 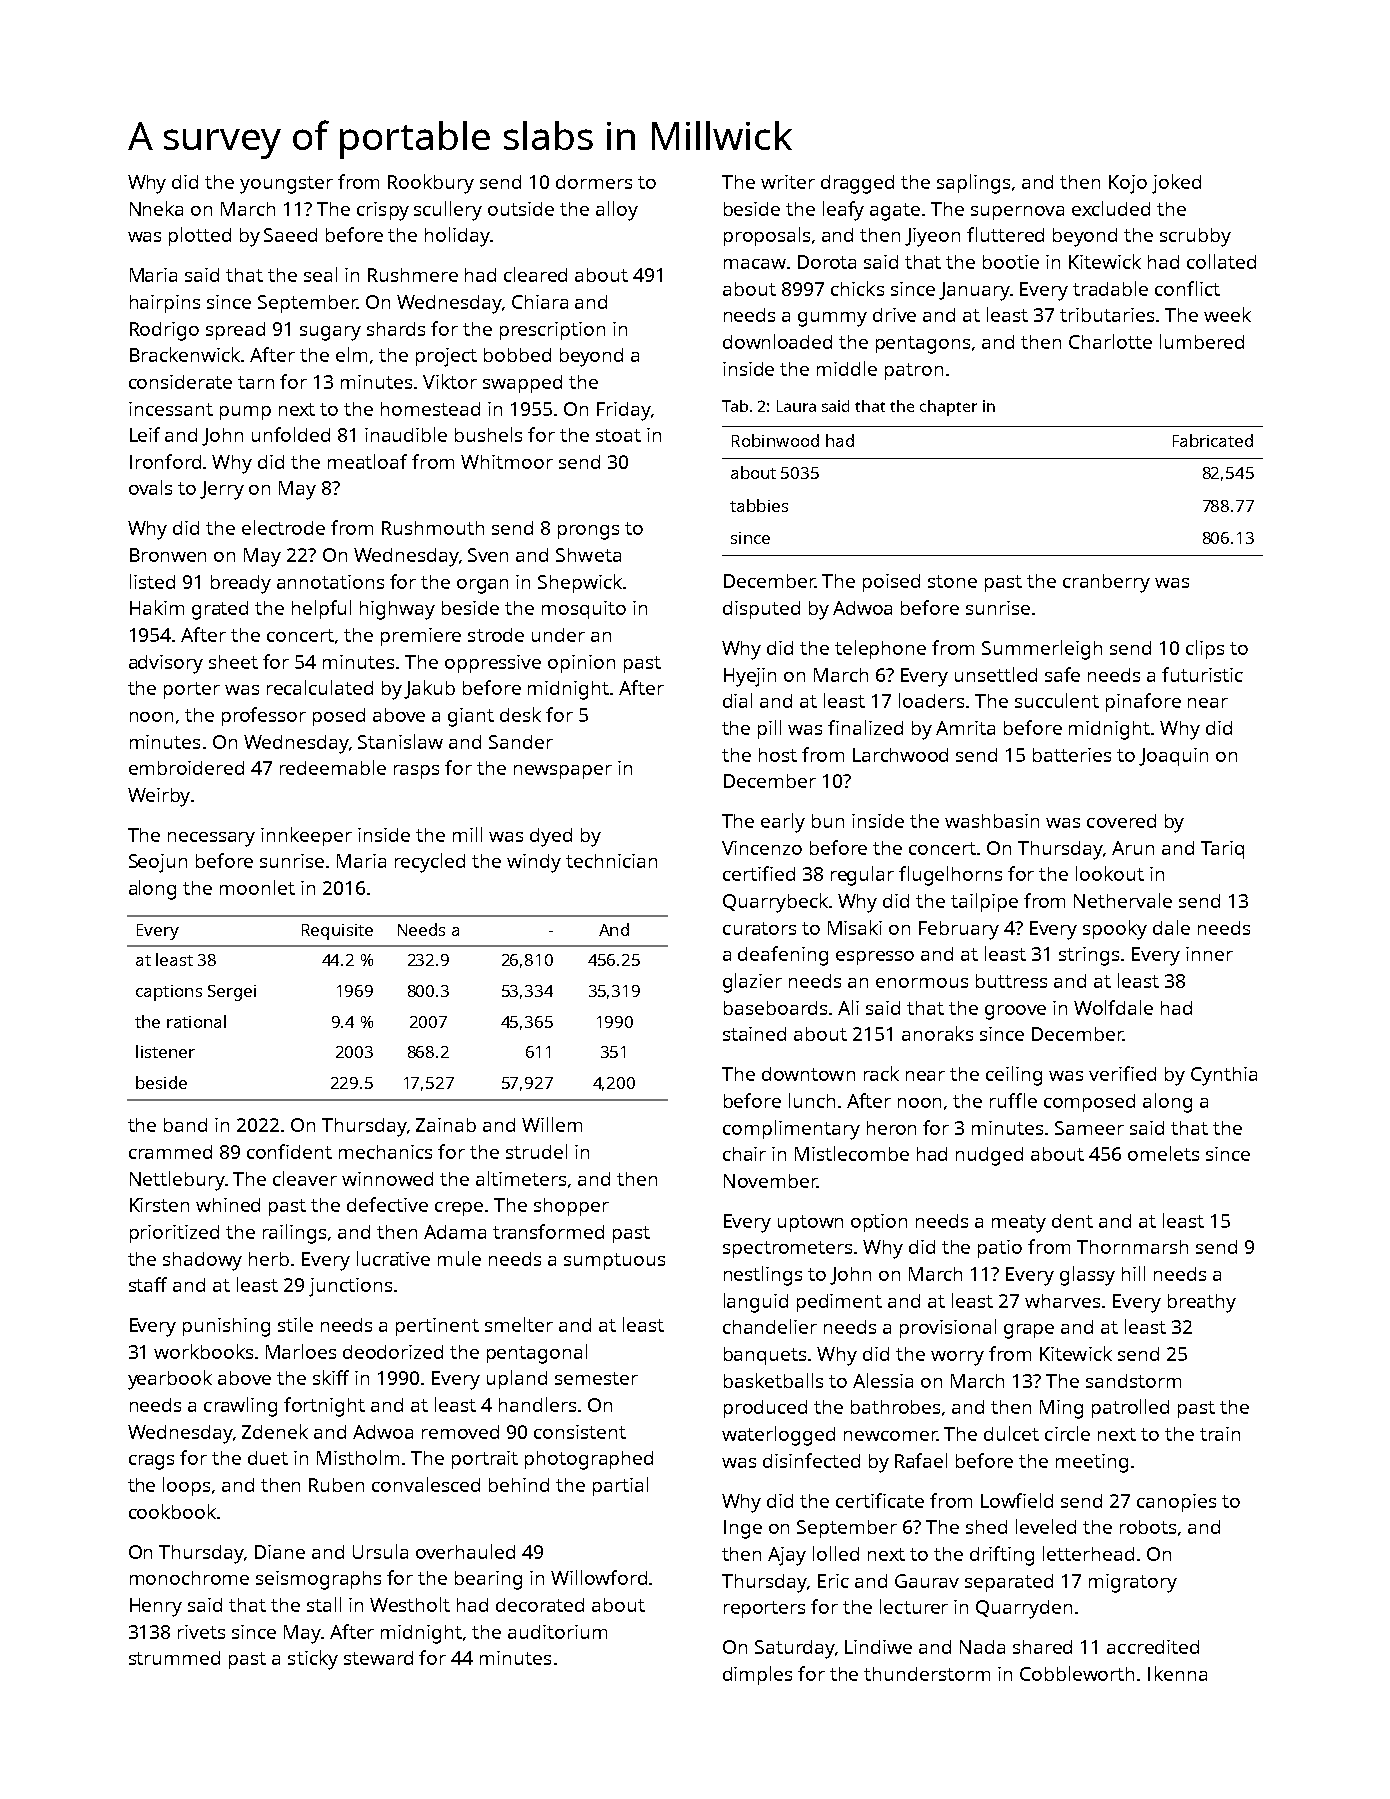 What do you see at coordinates (1224, 1076) in the screenshot?
I see `Cynthia` at bounding box center [1224, 1076].
